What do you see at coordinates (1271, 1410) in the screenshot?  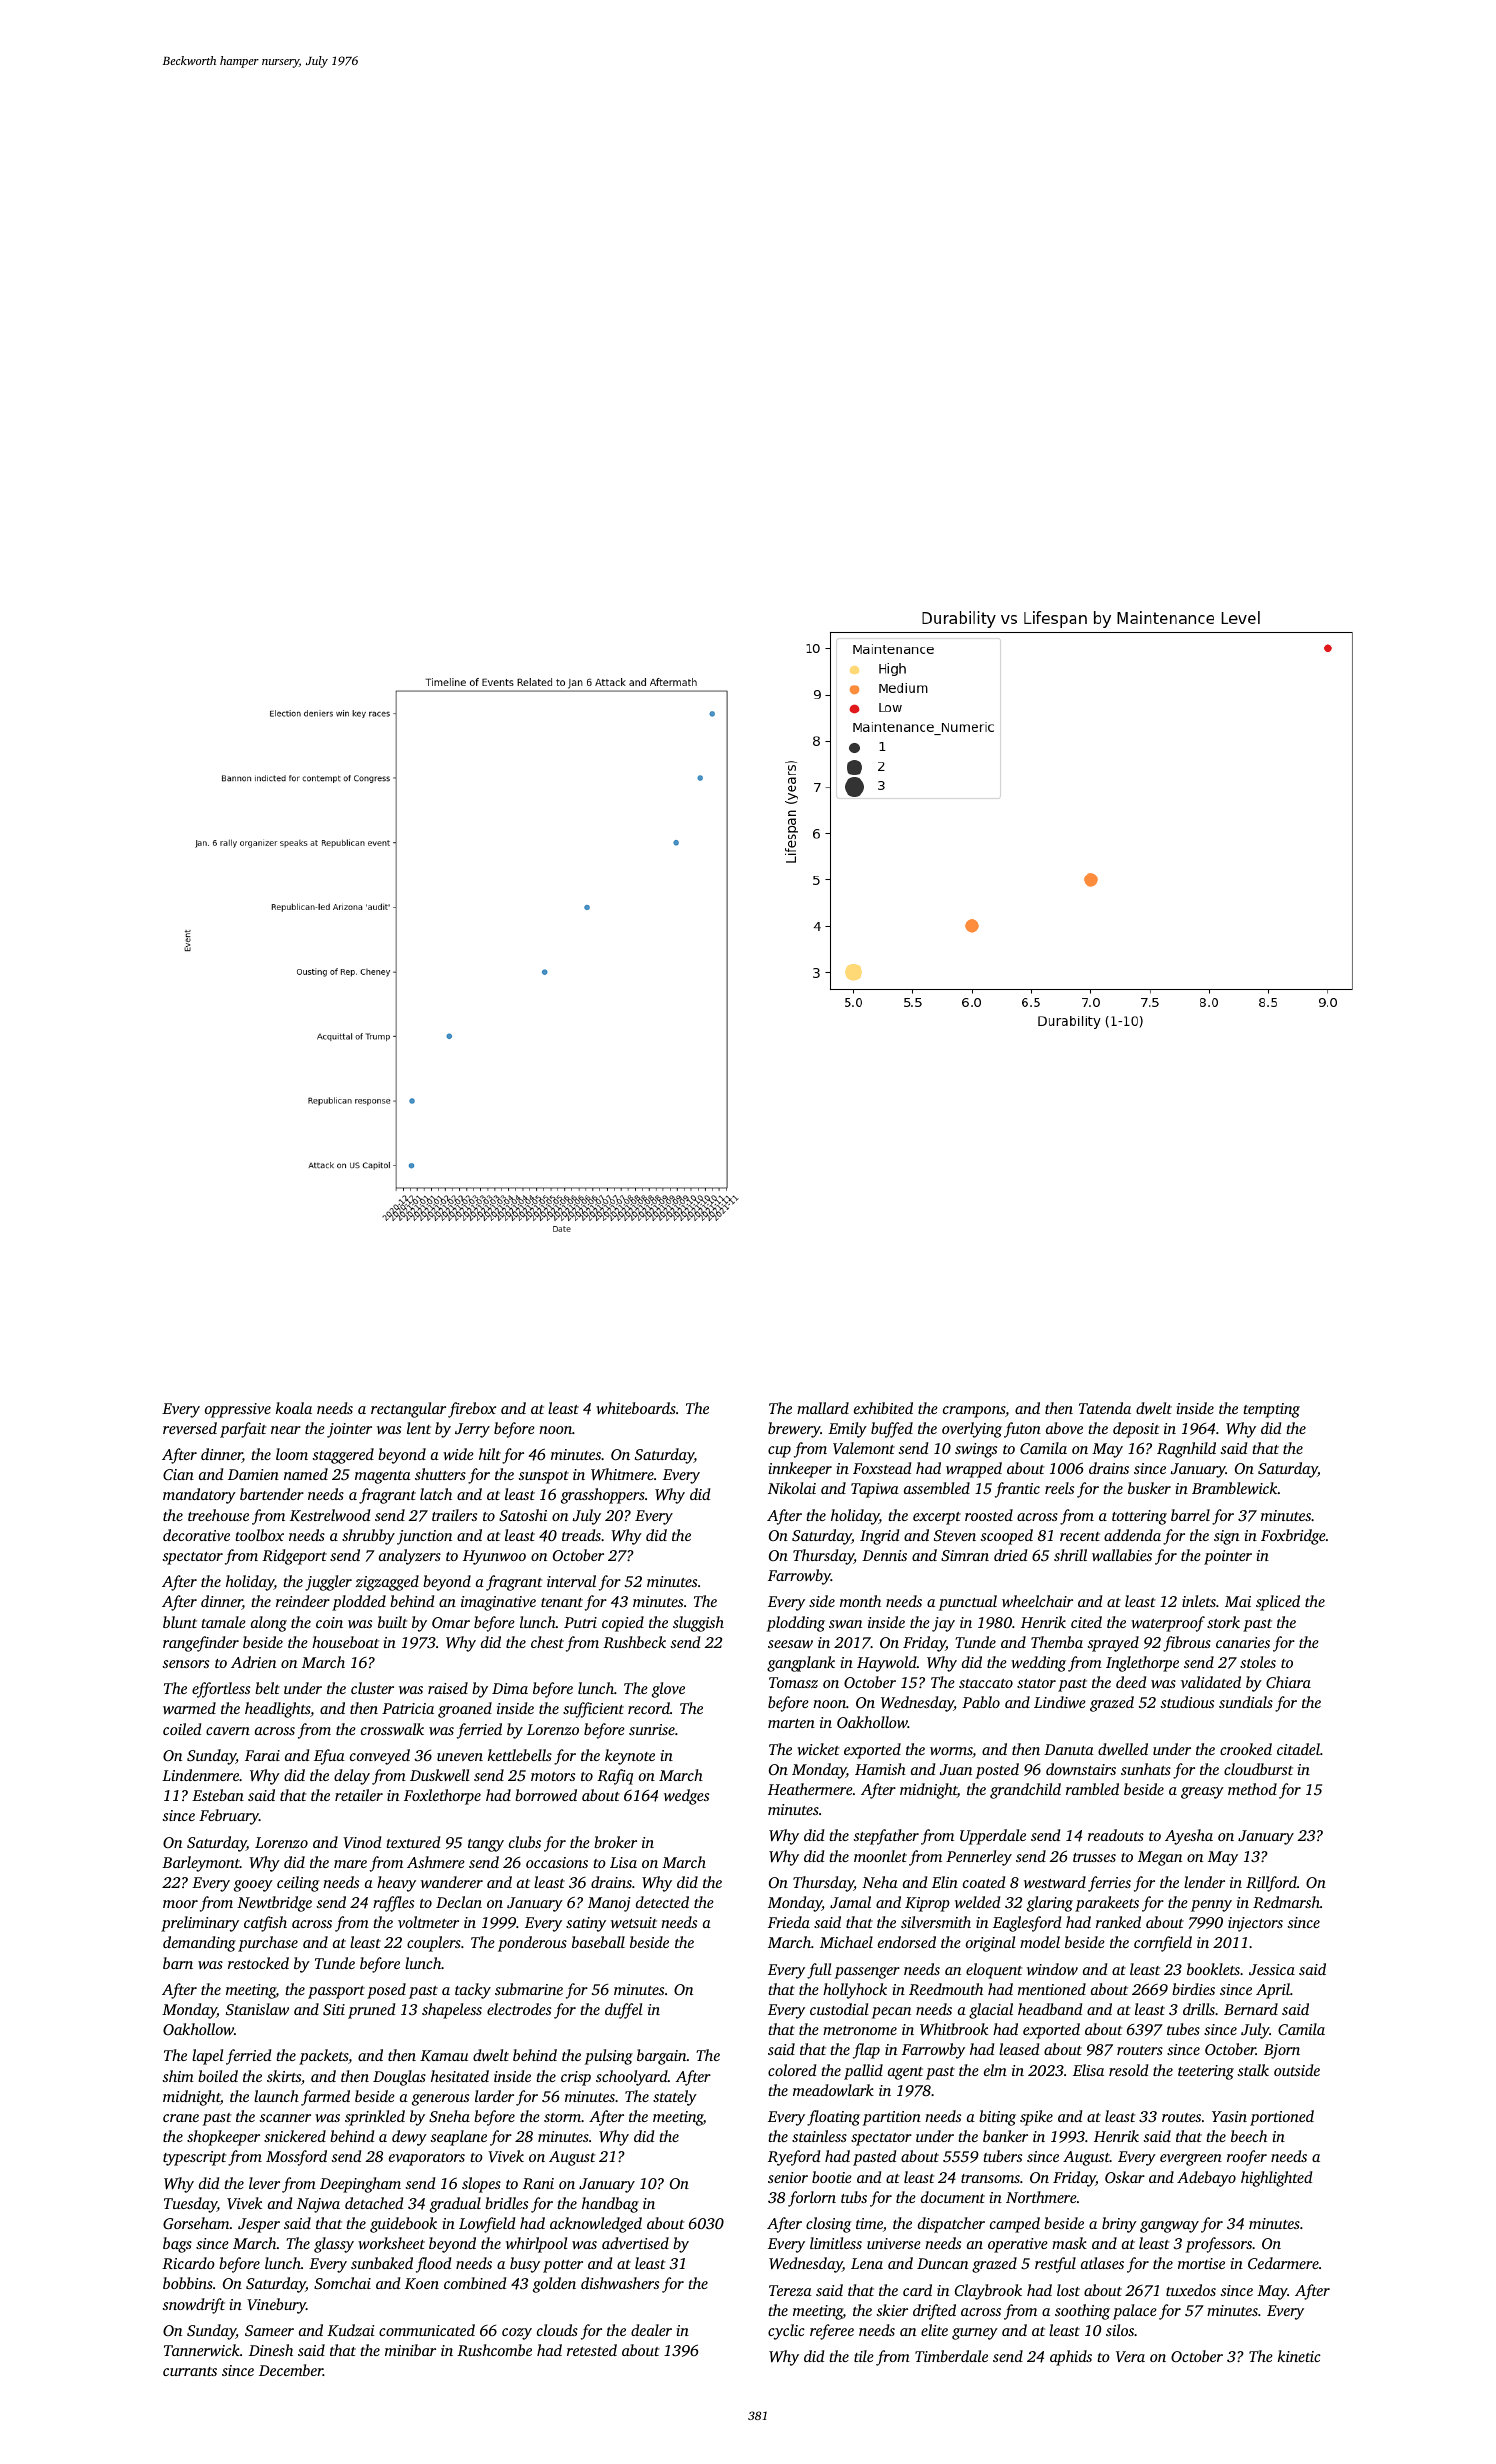 I see `tempting` at bounding box center [1271, 1410].
